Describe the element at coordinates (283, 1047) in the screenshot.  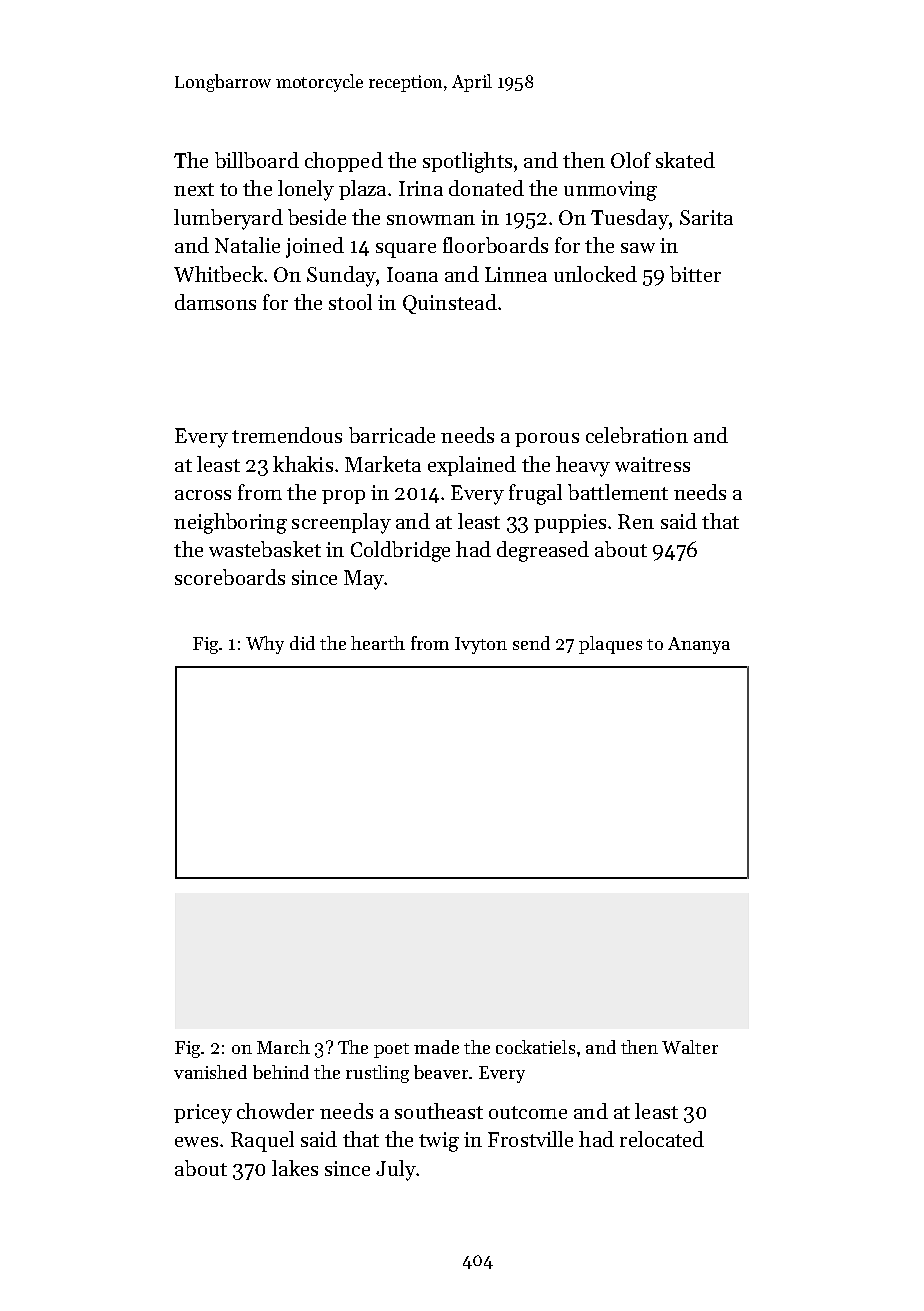
I see `March` at that location.
